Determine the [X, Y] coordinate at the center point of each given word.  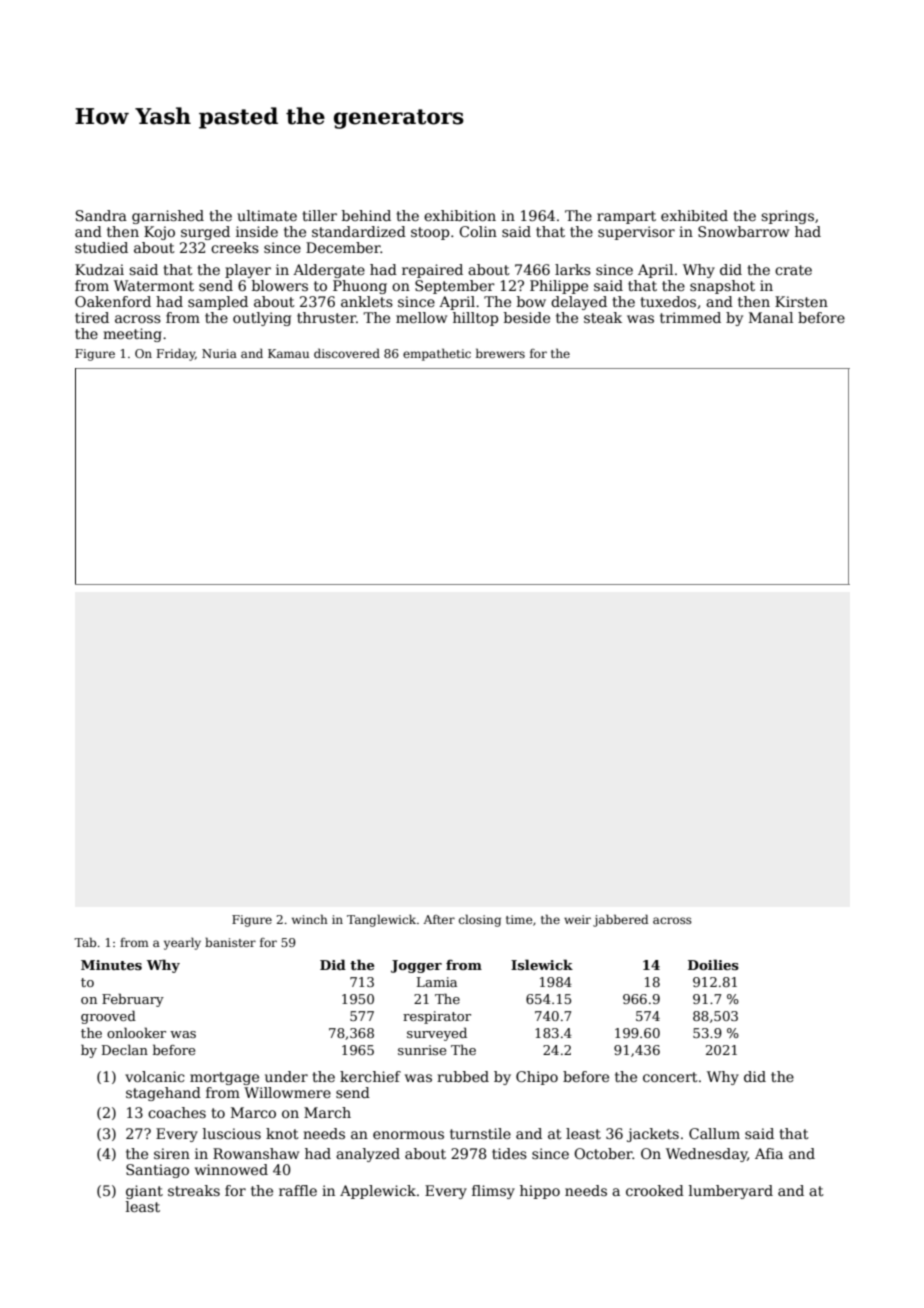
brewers [500, 353]
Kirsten [801, 301]
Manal [771, 317]
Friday [176, 354]
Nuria [219, 353]
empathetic [437, 354]
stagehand [163, 1094]
